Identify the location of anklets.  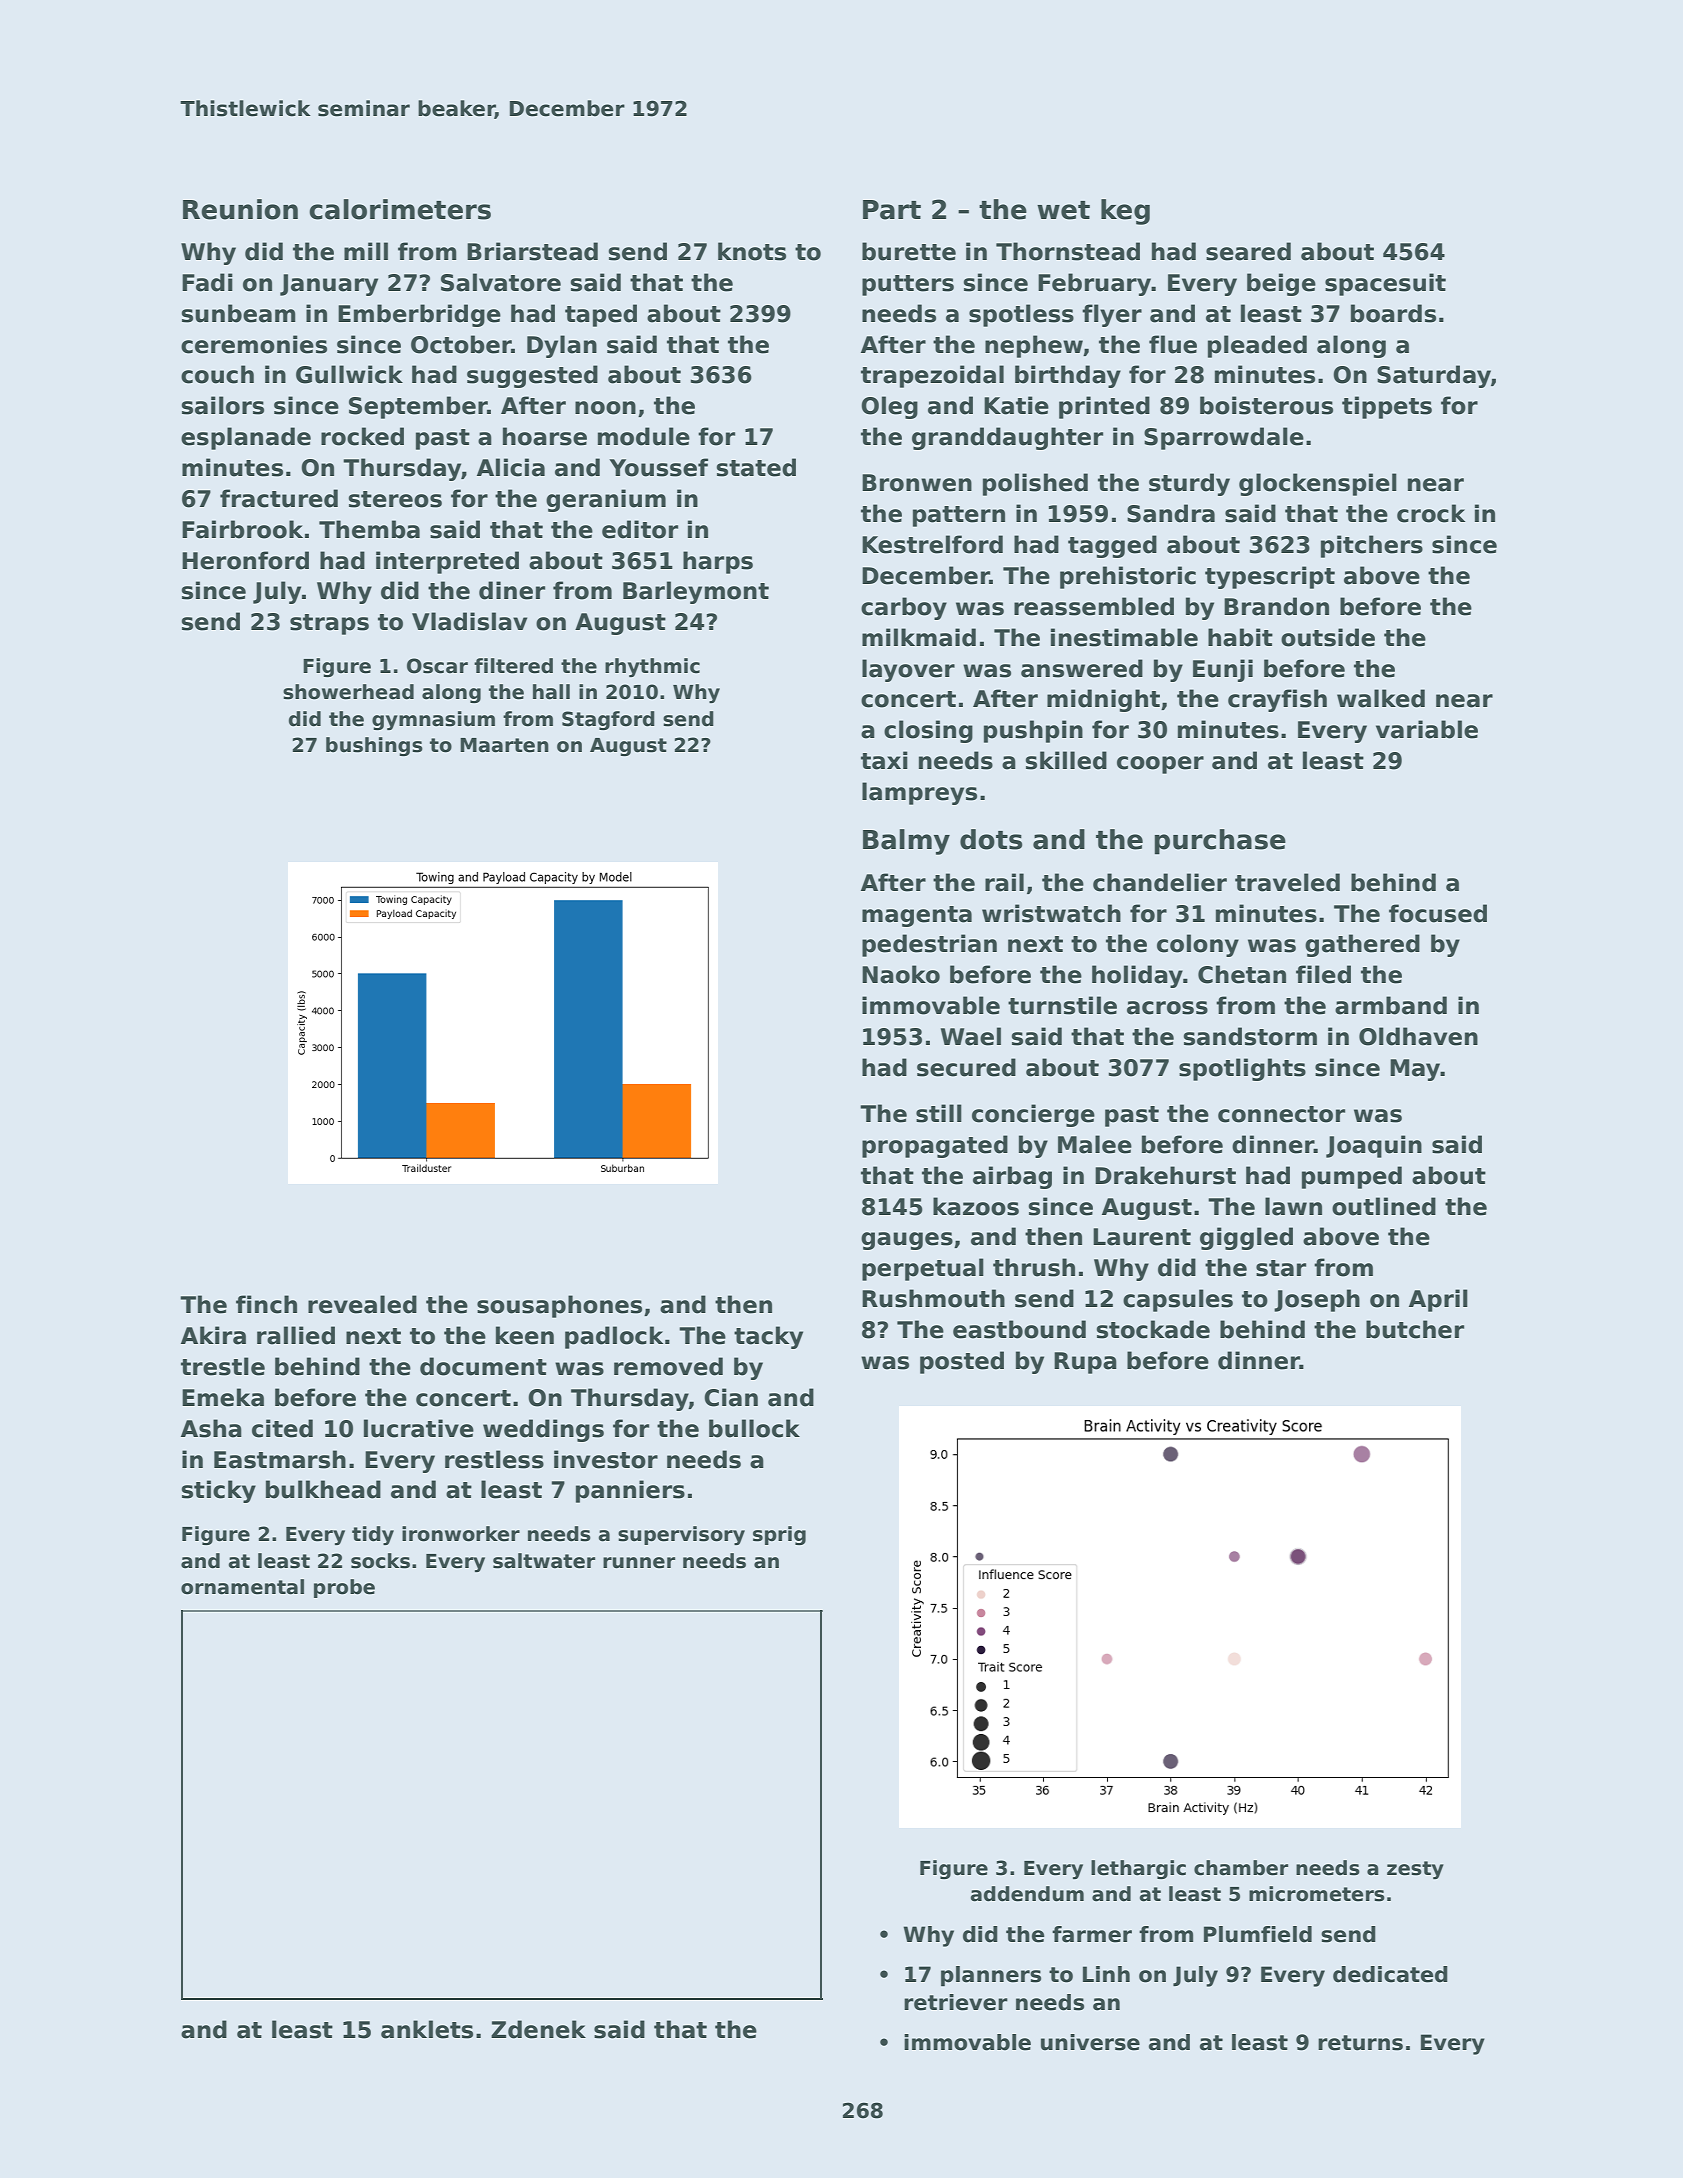
(427, 2029).
